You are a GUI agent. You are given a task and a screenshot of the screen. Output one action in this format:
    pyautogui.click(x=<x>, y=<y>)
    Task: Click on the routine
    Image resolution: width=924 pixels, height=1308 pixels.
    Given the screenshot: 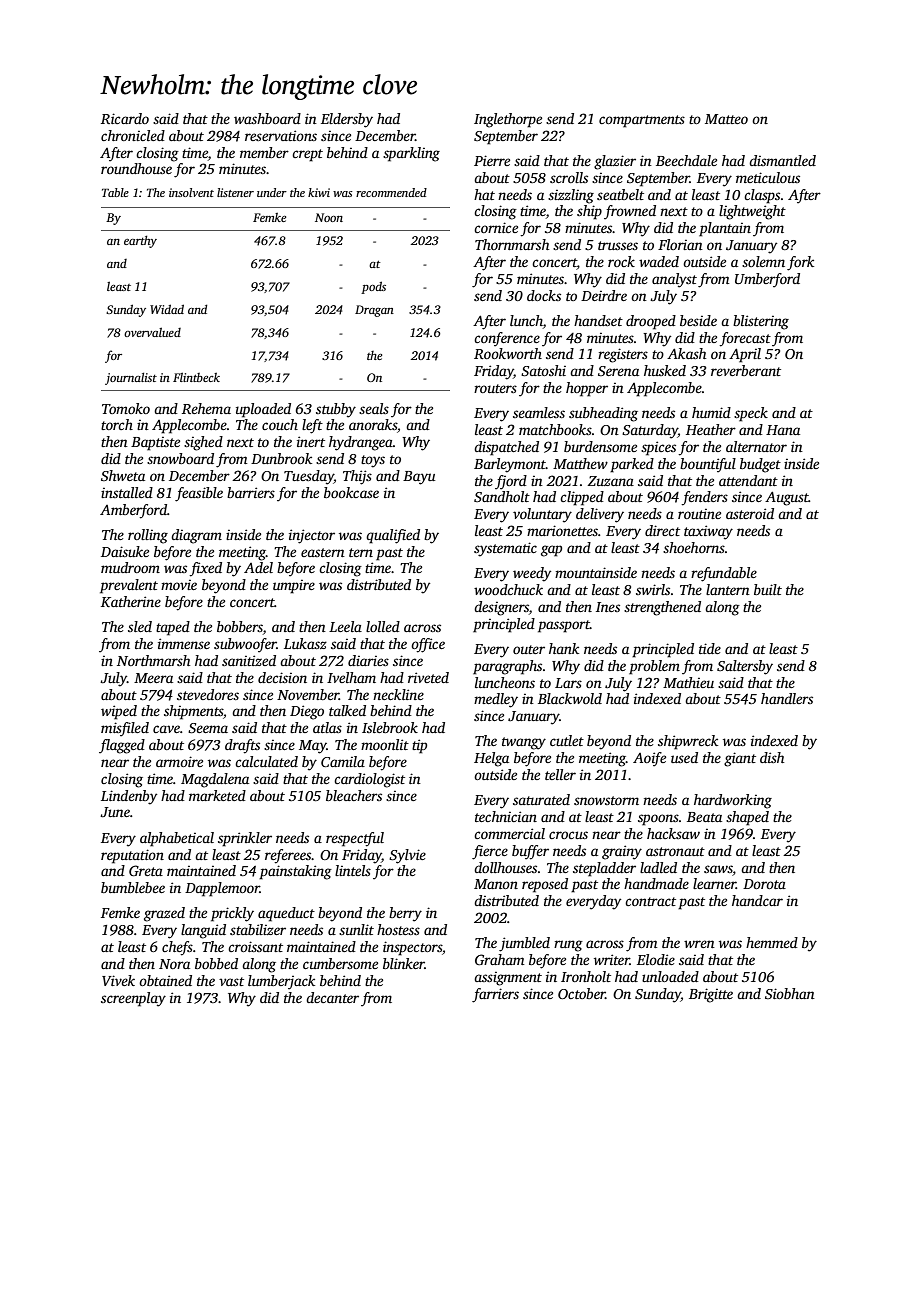 What is the action you would take?
    pyautogui.click(x=699, y=514)
